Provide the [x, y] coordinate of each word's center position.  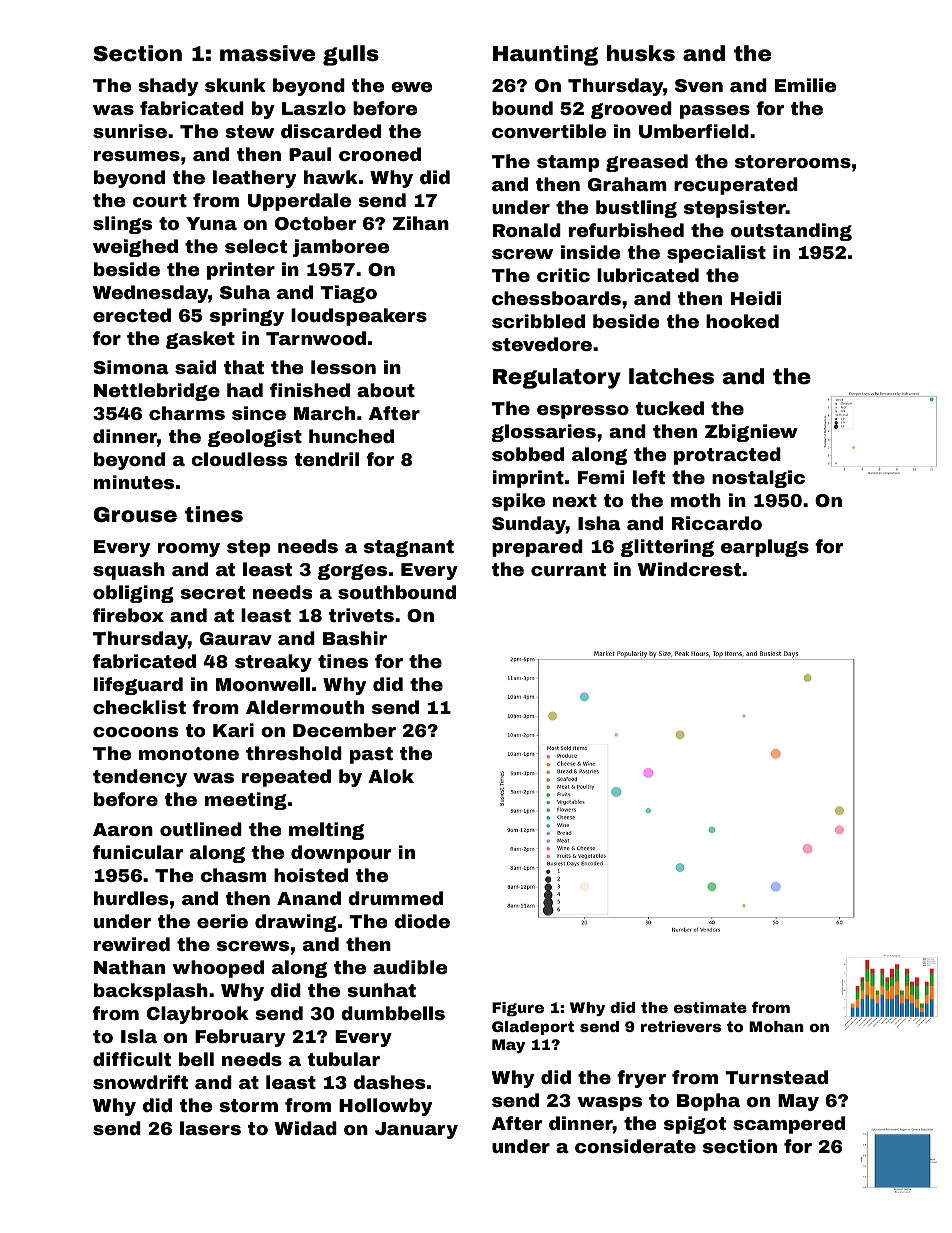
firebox [128, 615]
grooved [631, 110]
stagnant [409, 548]
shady [168, 87]
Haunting [545, 55]
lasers [210, 1128]
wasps [609, 1104]
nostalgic [758, 479]
